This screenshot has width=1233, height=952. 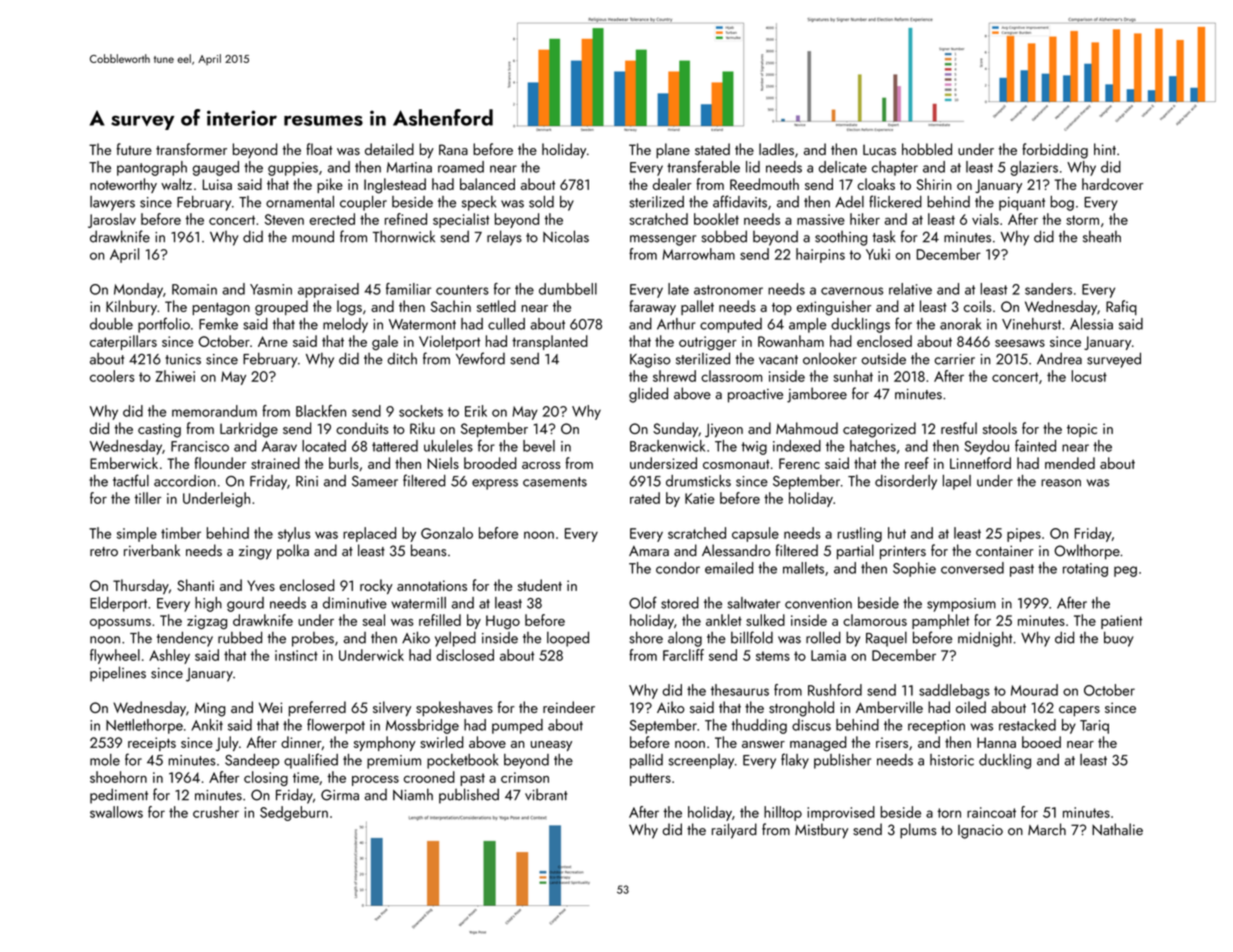 What do you see at coordinates (708, 343) in the screenshot?
I see `outrigger` at bounding box center [708, 343].
